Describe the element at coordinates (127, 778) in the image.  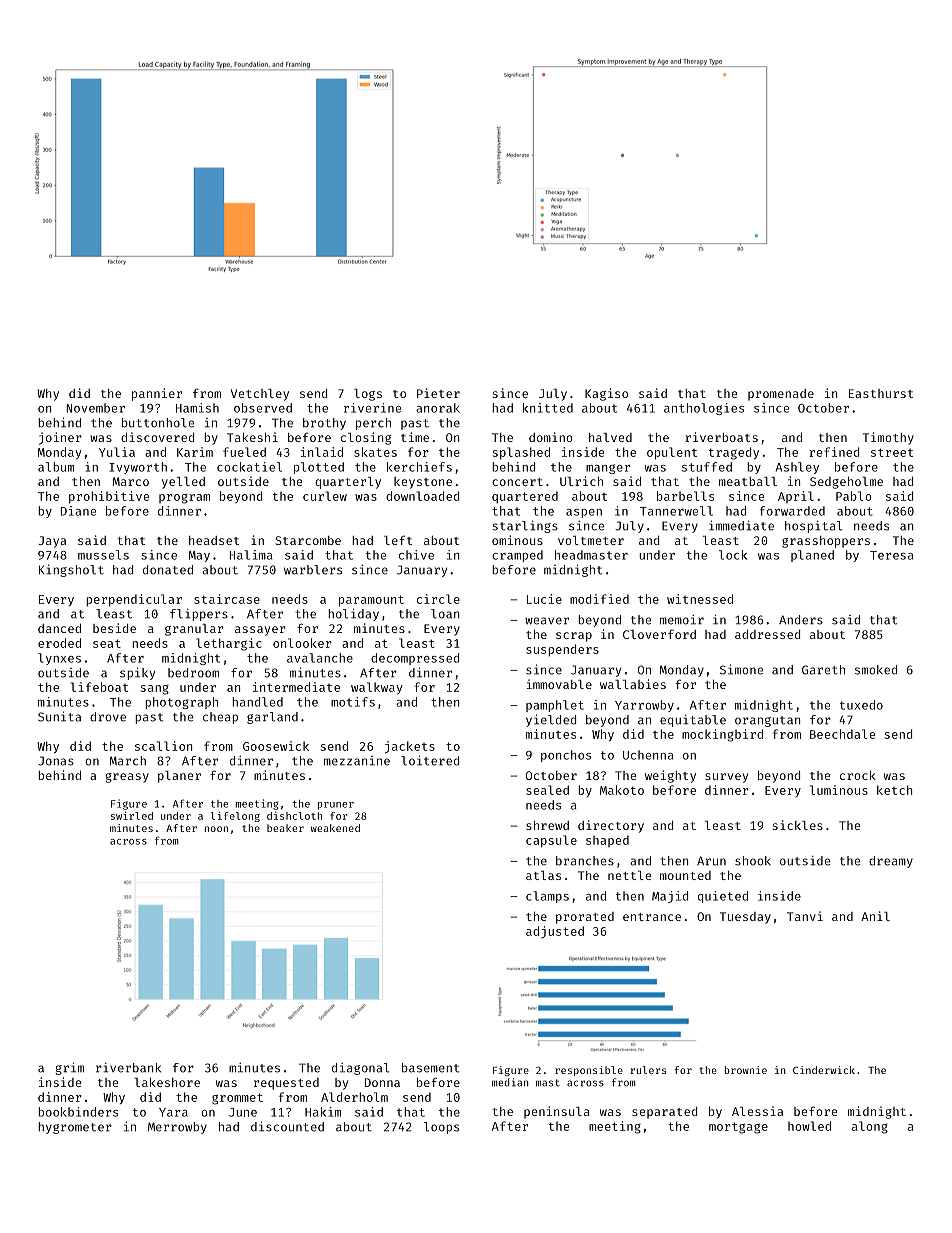
I see `greasy` at that location.
